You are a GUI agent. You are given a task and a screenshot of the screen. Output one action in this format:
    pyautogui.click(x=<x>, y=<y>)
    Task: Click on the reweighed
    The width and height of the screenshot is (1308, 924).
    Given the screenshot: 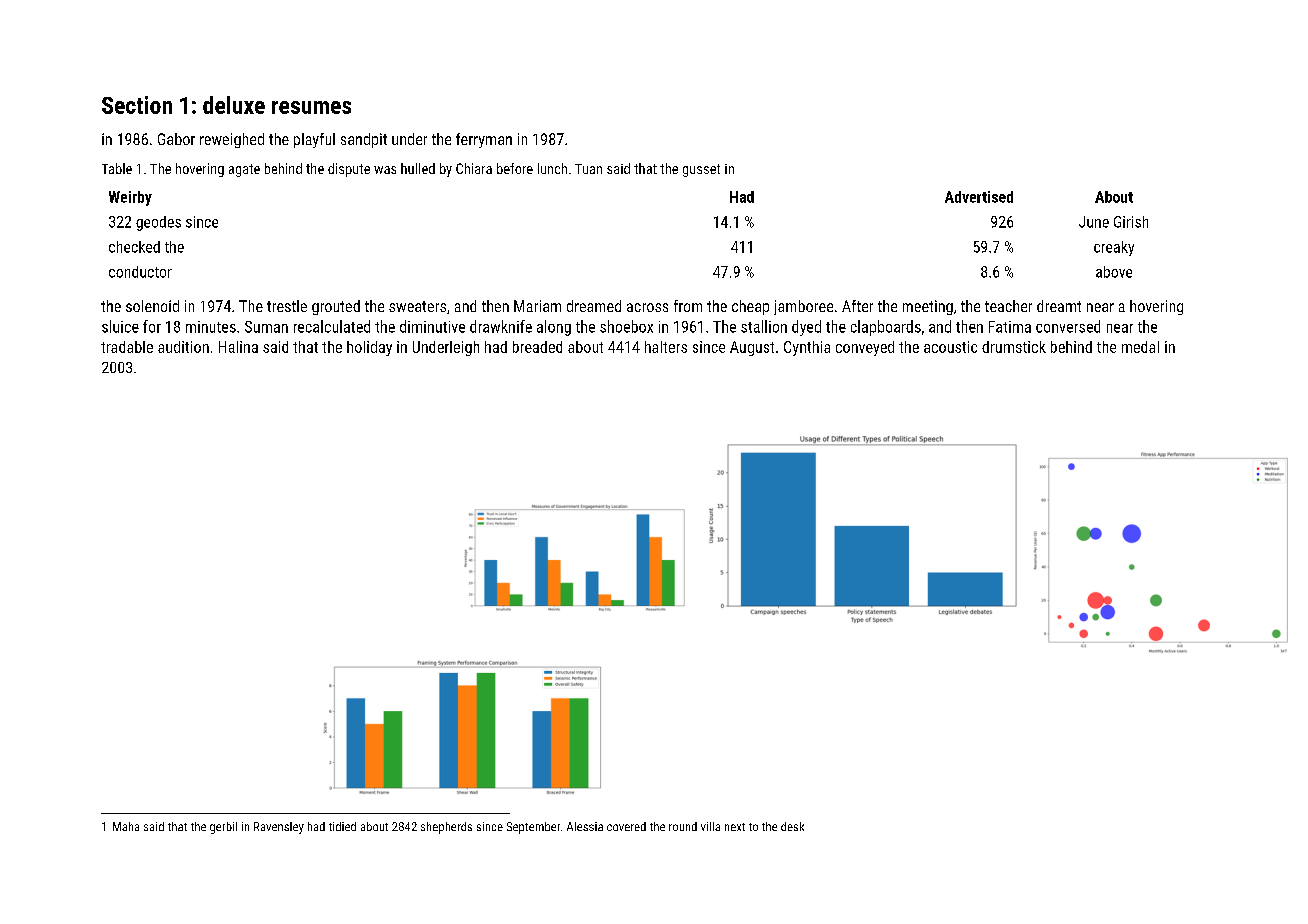 What is the action you would take?
    pyautogui.click(x=232, y=140)
